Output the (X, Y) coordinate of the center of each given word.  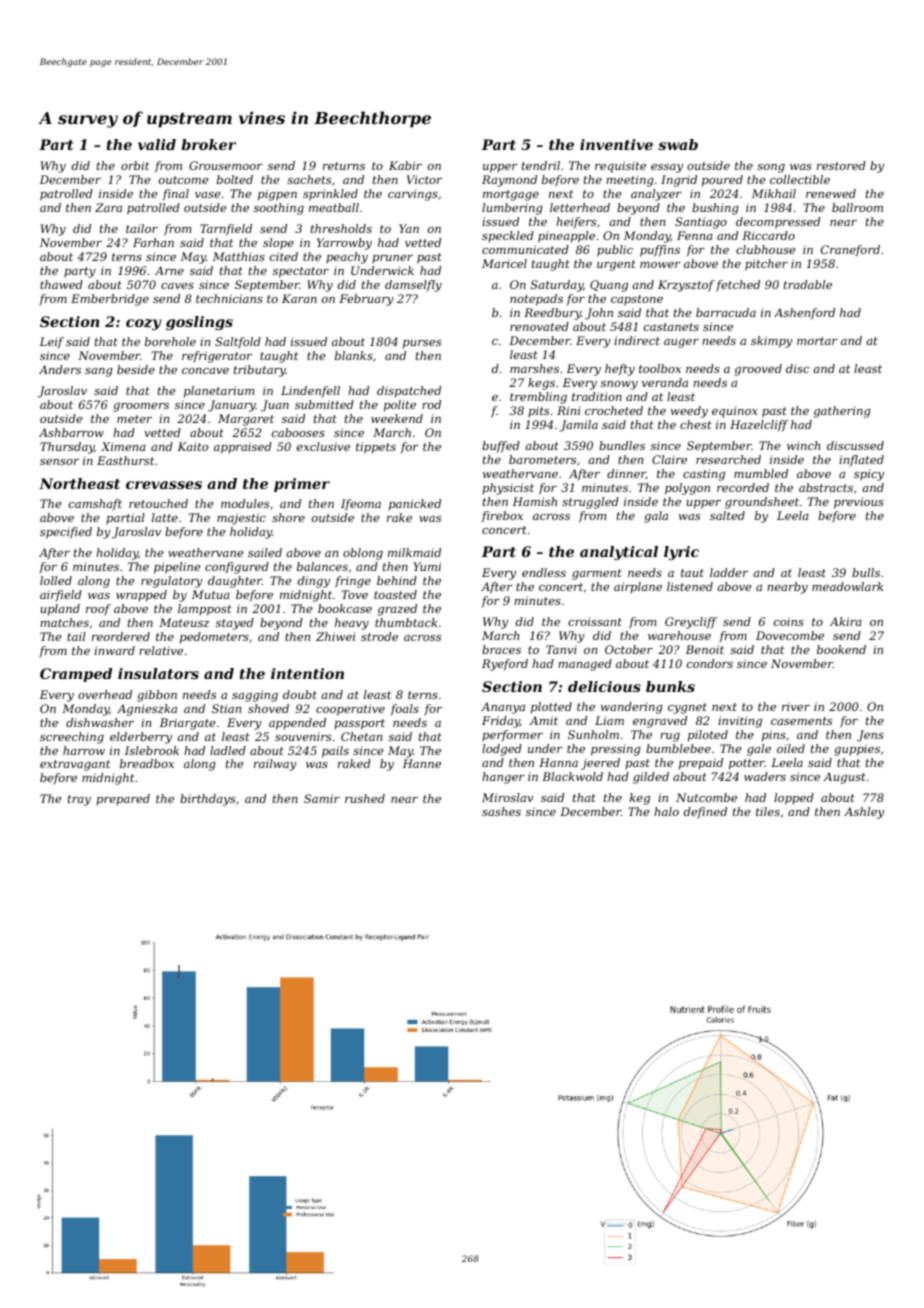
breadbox (147, 763)
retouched (158, 503)
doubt (300, 694)
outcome (184, 180)
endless (544, 572)
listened (690, 586)
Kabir (405, 165)
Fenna (695, 235)
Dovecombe (790, 635)
